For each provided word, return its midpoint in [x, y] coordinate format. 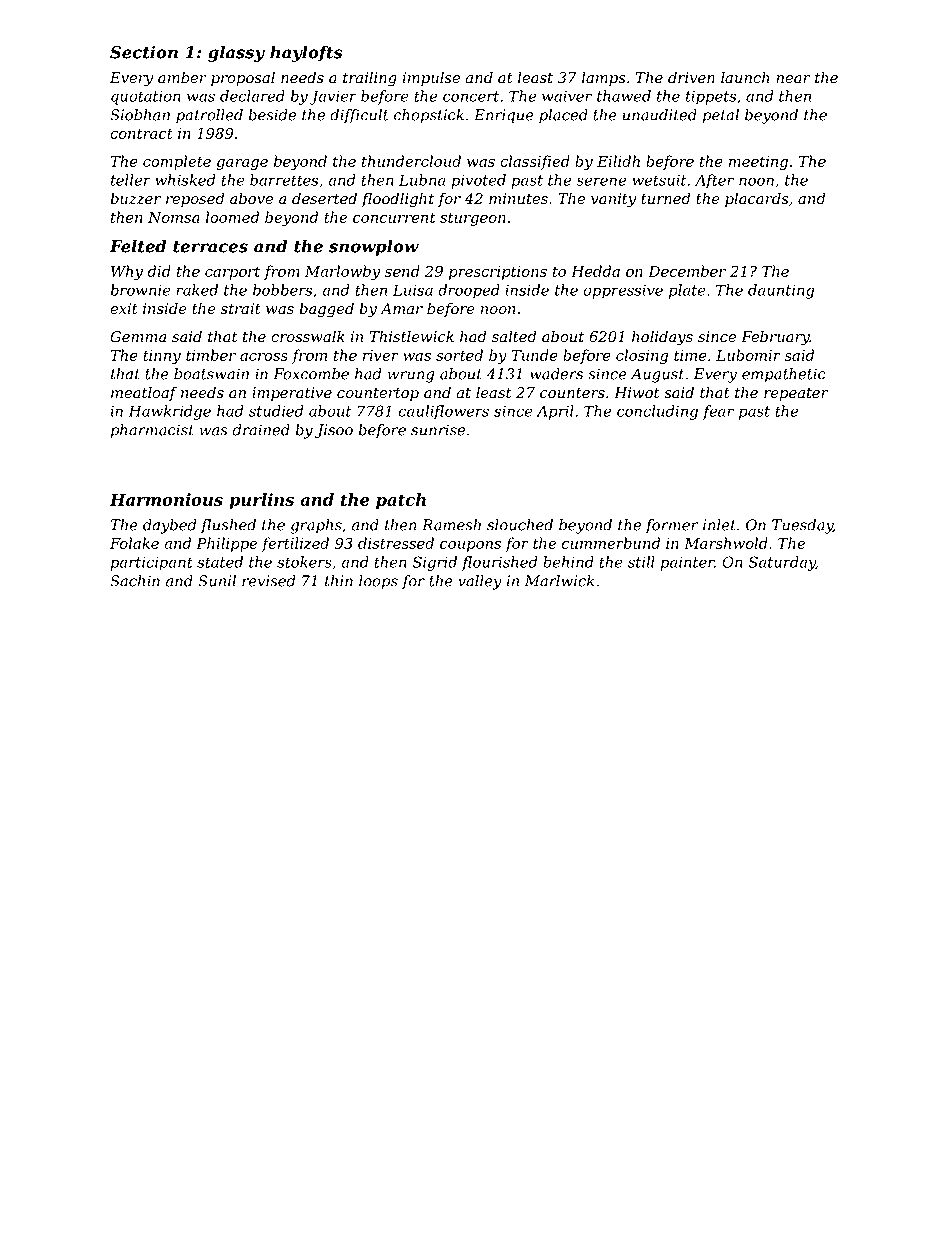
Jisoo [334, 431]
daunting [781, 291]
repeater [796, 394]
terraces [210, 247]
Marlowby [342, 272]
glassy [236, 53]
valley [480, 582]
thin [339, 581]
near [793, 79]
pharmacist [152, 431]
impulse [431, 78]
